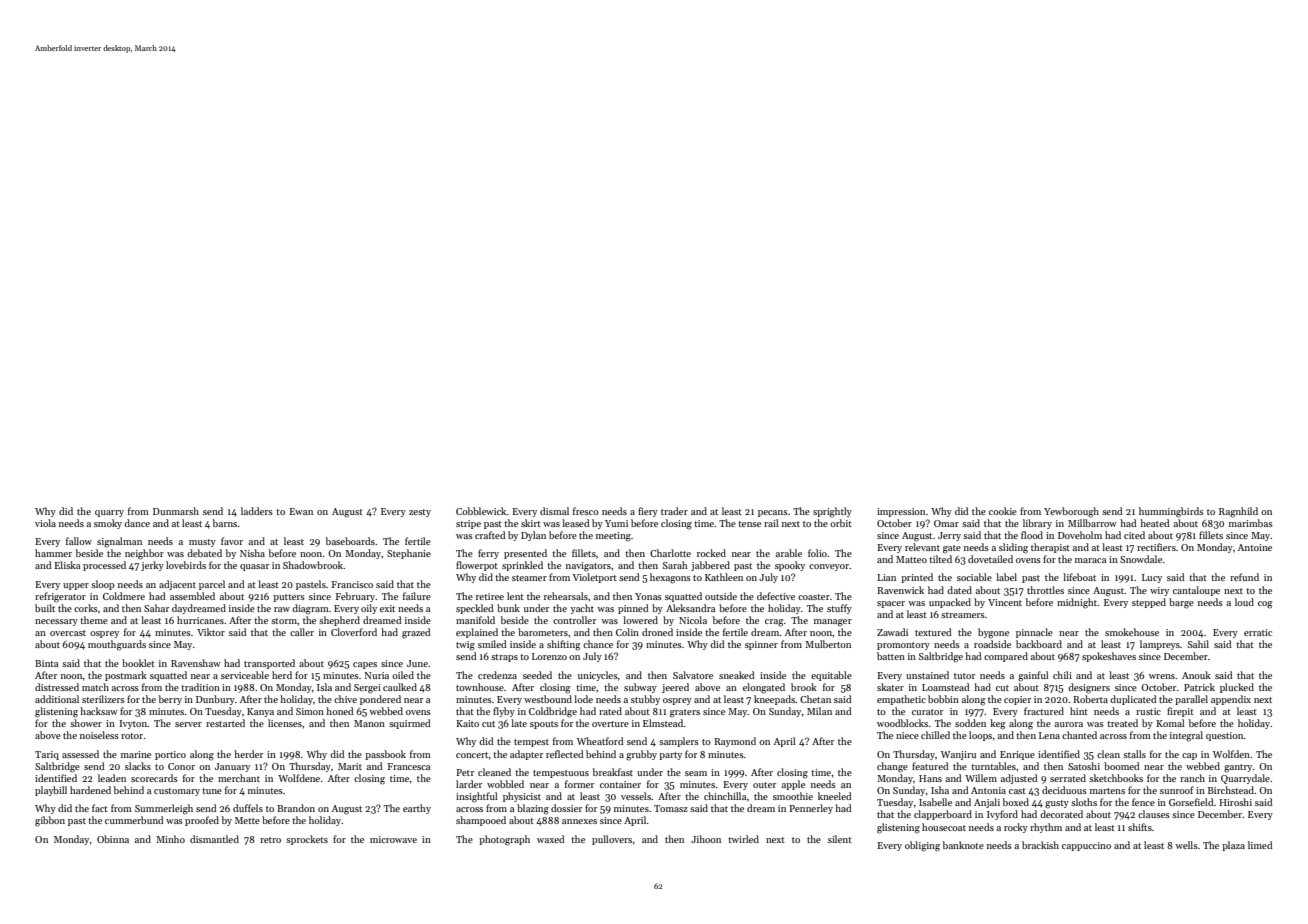  What do you see at coordinates (99, 735) in the screenshot?
I see `noiseless` at bounding box center [99, 735].
